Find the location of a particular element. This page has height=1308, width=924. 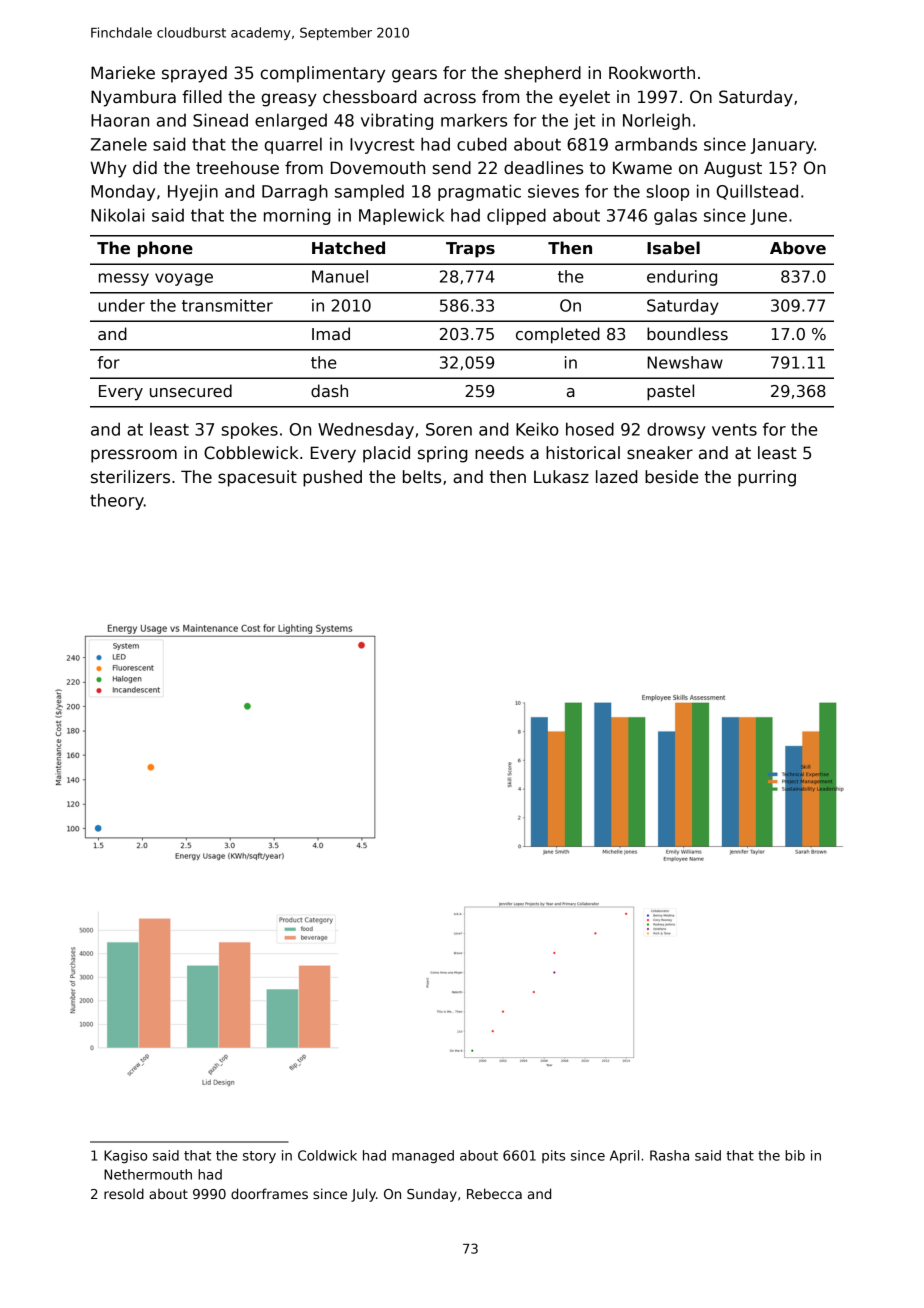

theory is located at coordinates (117, 501).
